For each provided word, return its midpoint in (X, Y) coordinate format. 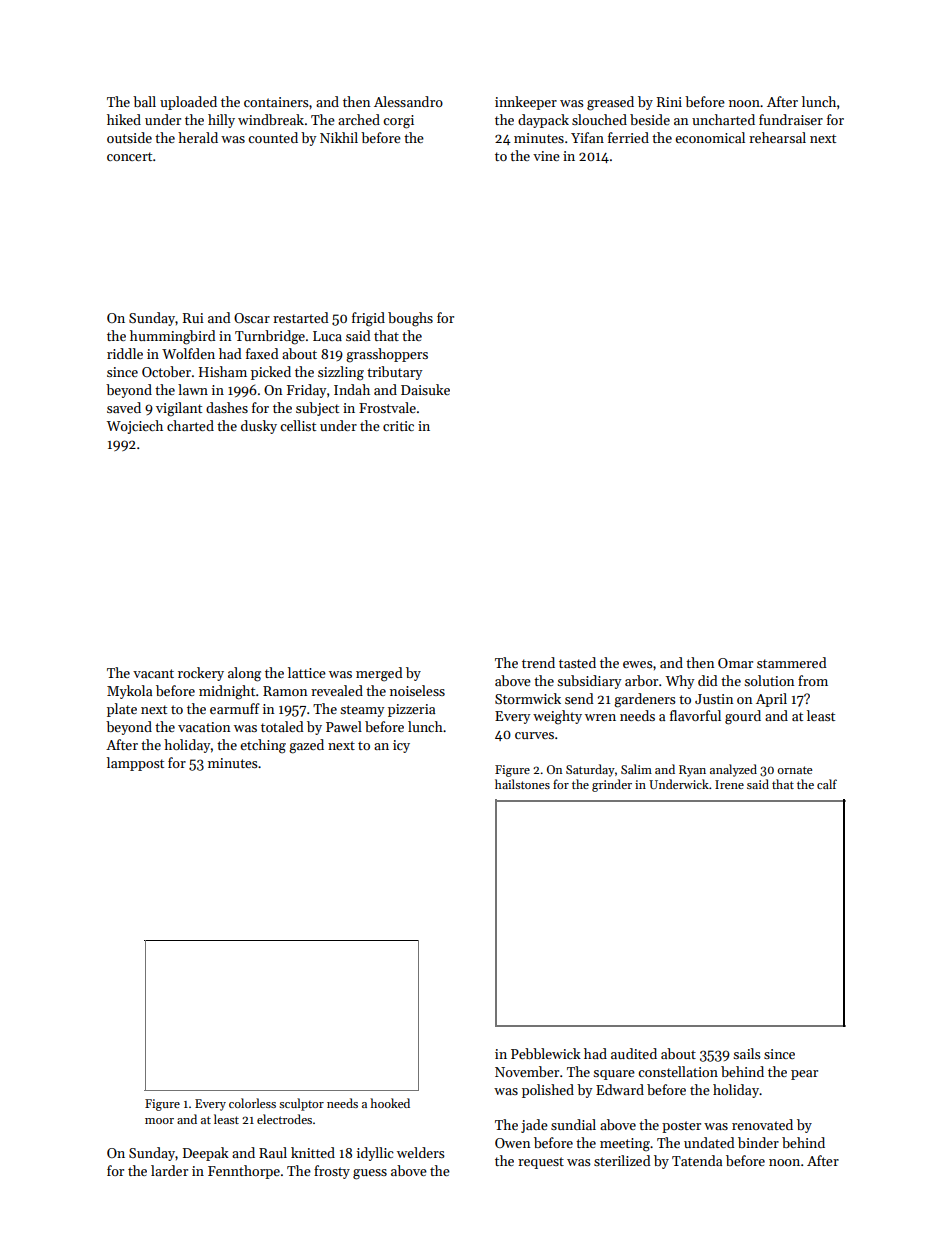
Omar (735, 663)
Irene (729, 784)
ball (144, 101)
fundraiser (791, 119)
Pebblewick (546, 1053)
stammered (792, 662)
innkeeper (526, 103)
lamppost (135, 764)
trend (538, 662)
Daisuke (425, 389)
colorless (252, 1103)
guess (370, 1174)
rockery (201, 674)
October (166, 371)
